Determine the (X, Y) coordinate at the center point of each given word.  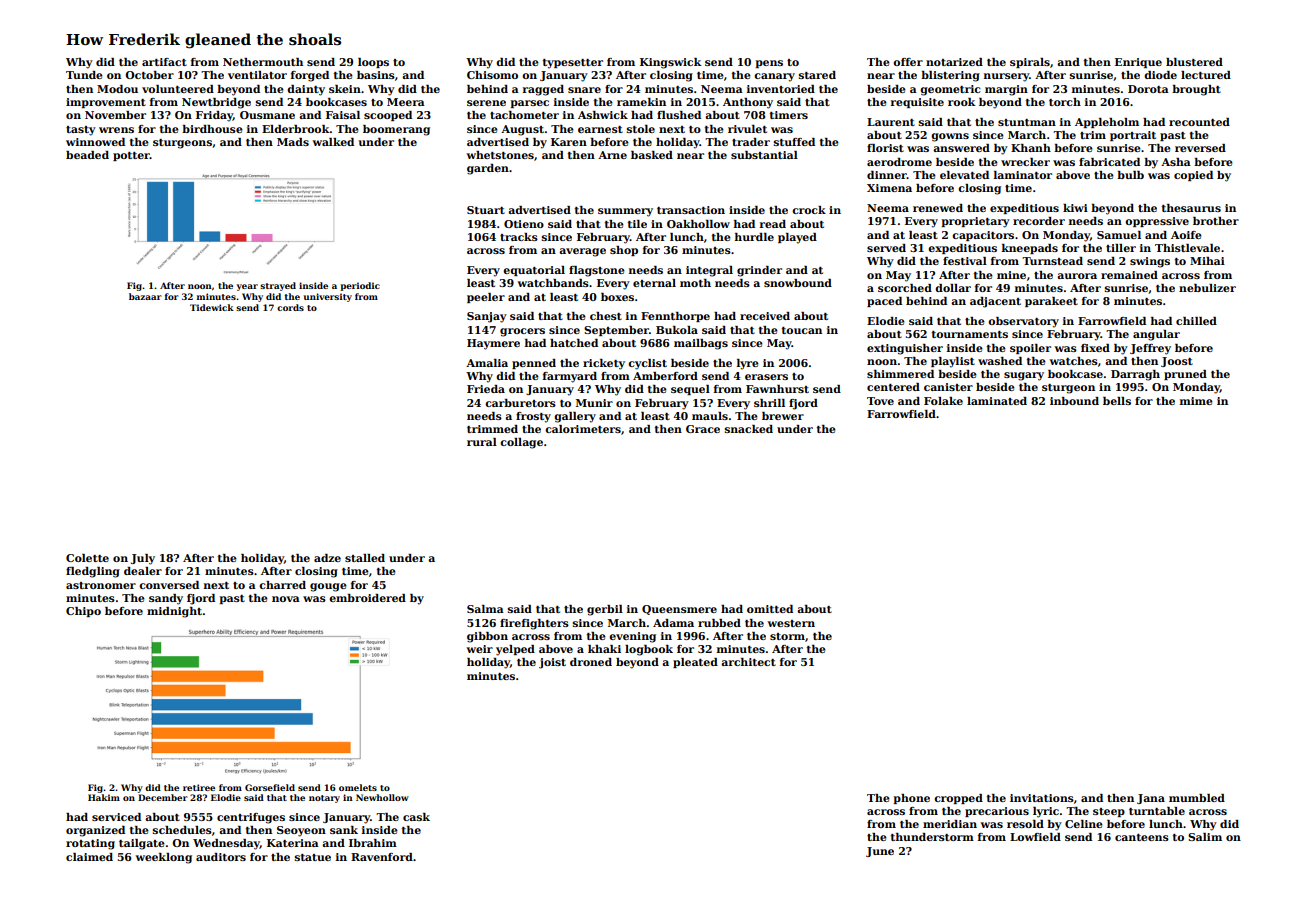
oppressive (1157, 222)
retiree (199, 787)
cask (416, 817)
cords (290, 307)
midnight (174, 612)
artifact (164, 62)
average (582, 252)
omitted (770, 609)
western (791, 623)
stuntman (1027, 122)
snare (584, 90)
